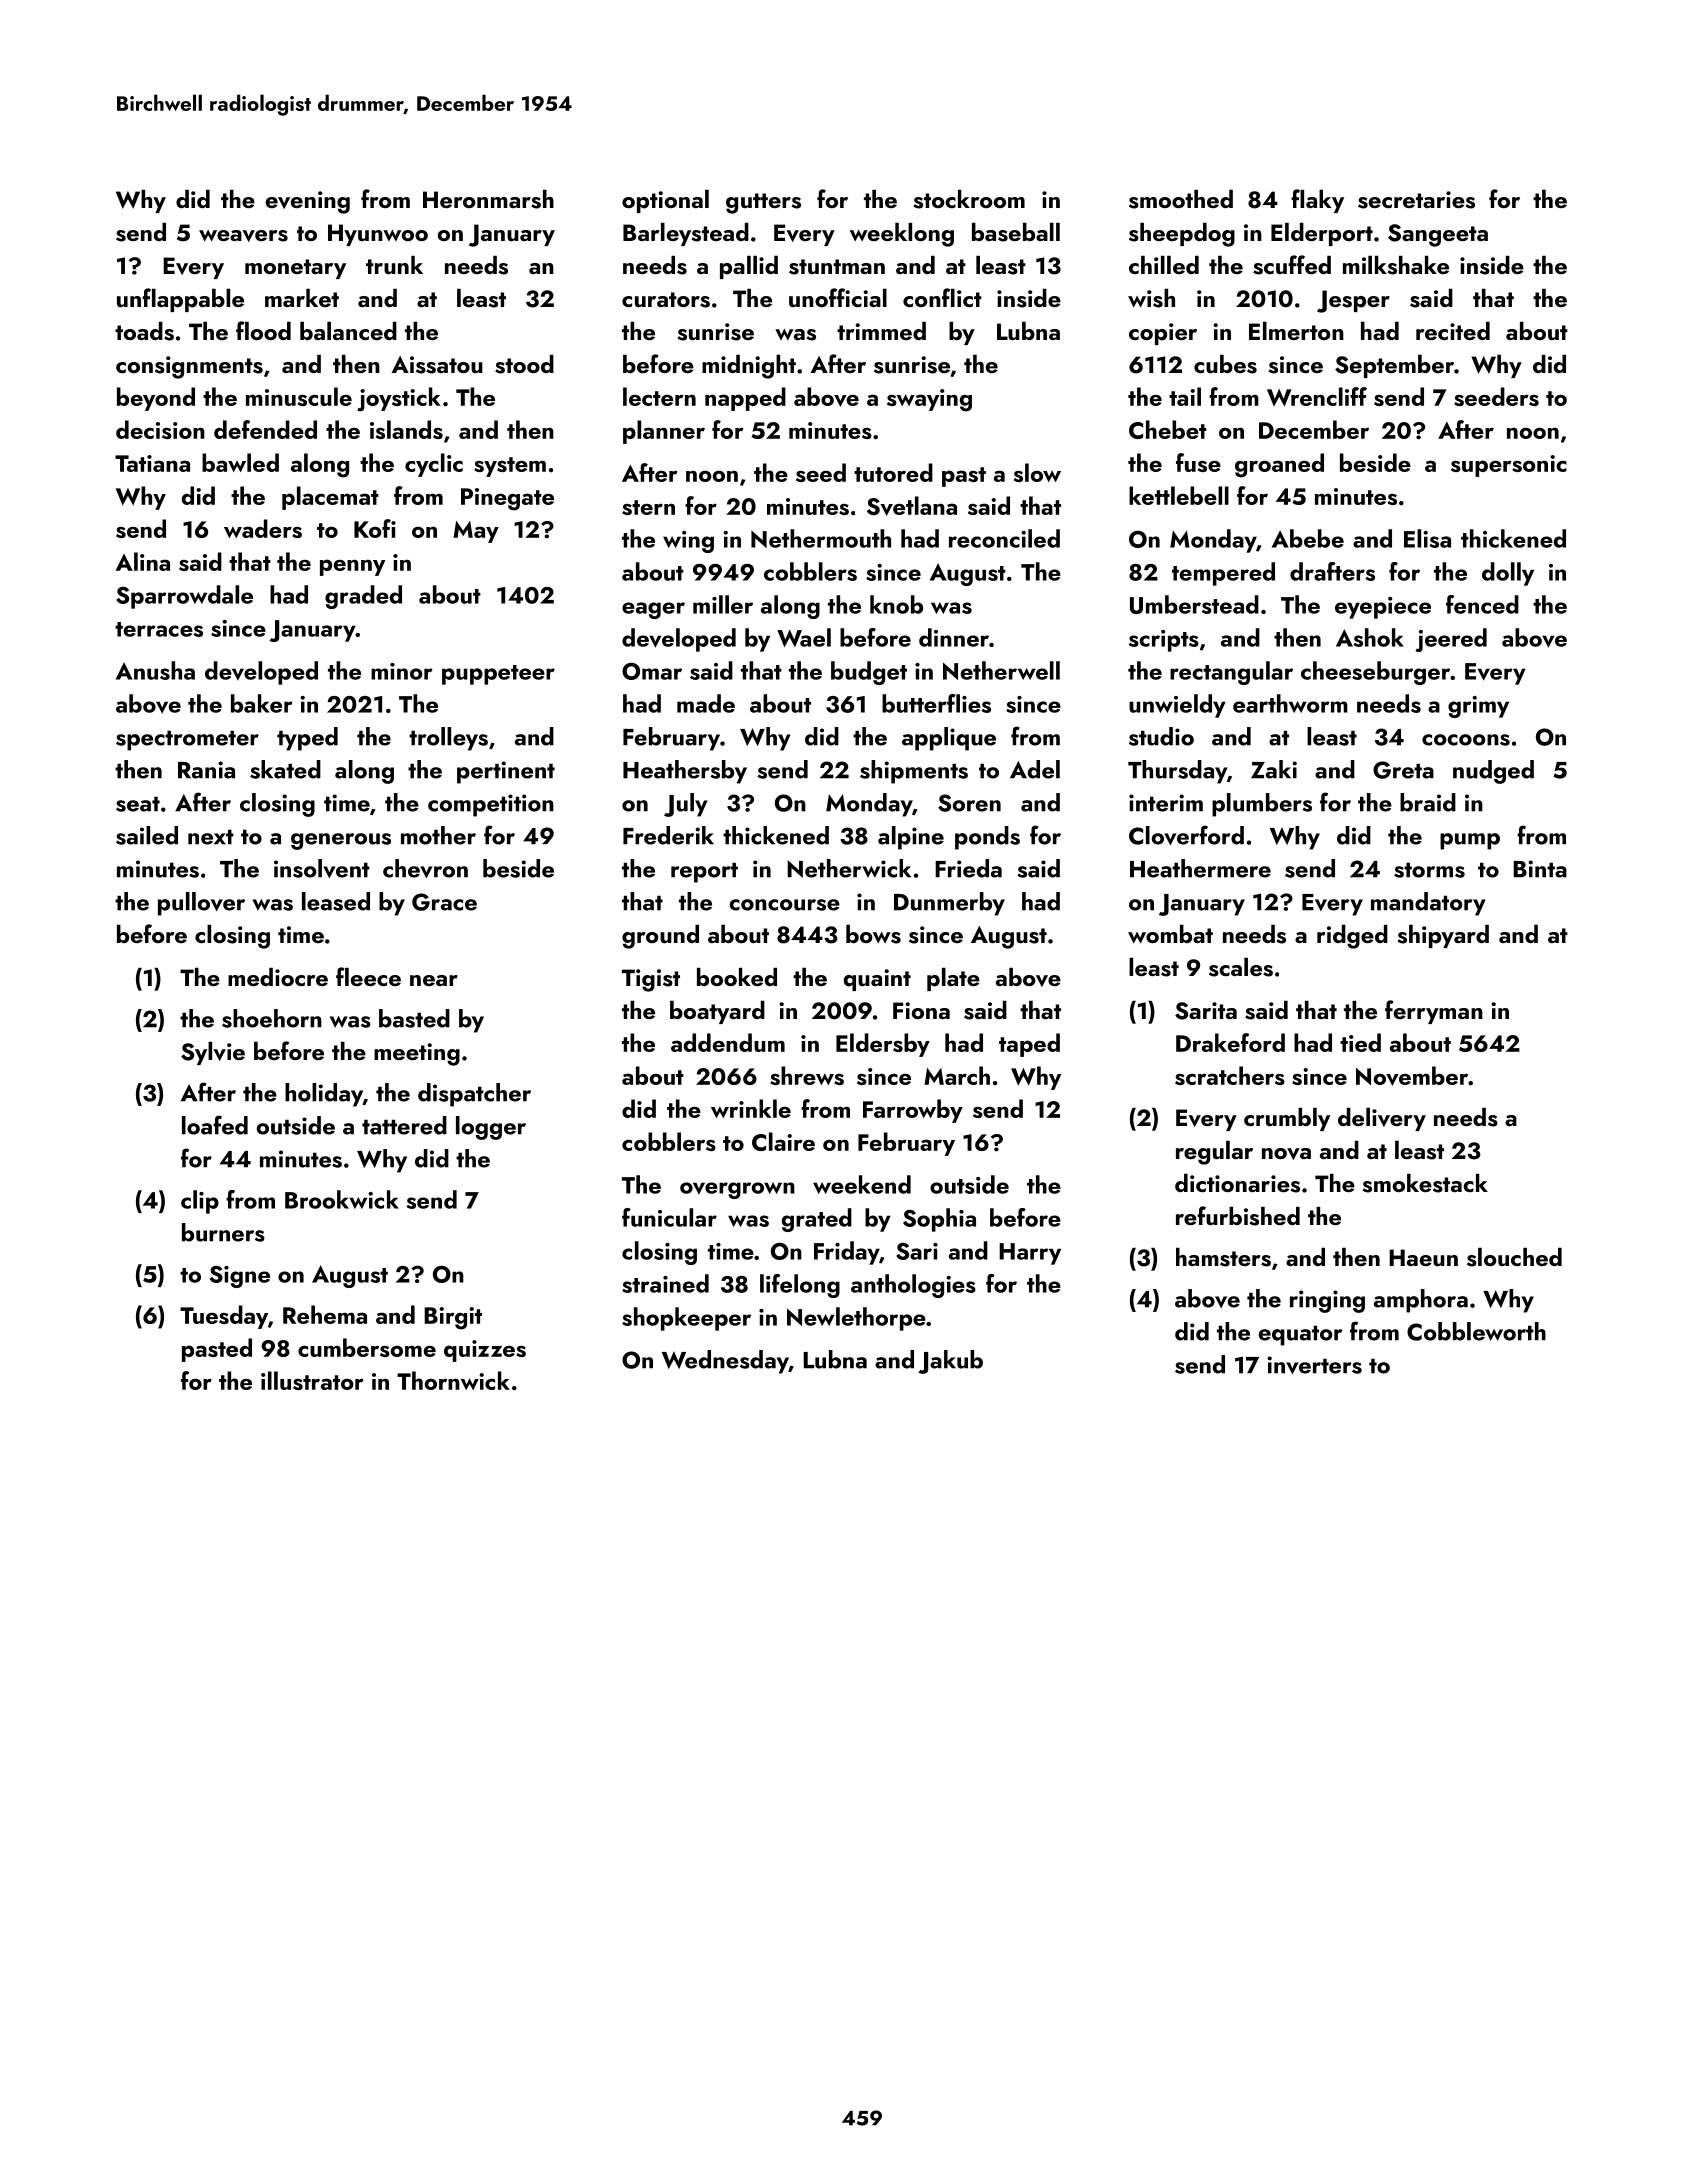  What do you see at coordinates (1416, 200) in the screenshot?
I see `secretaries` at bounding box center [1416, 200].
